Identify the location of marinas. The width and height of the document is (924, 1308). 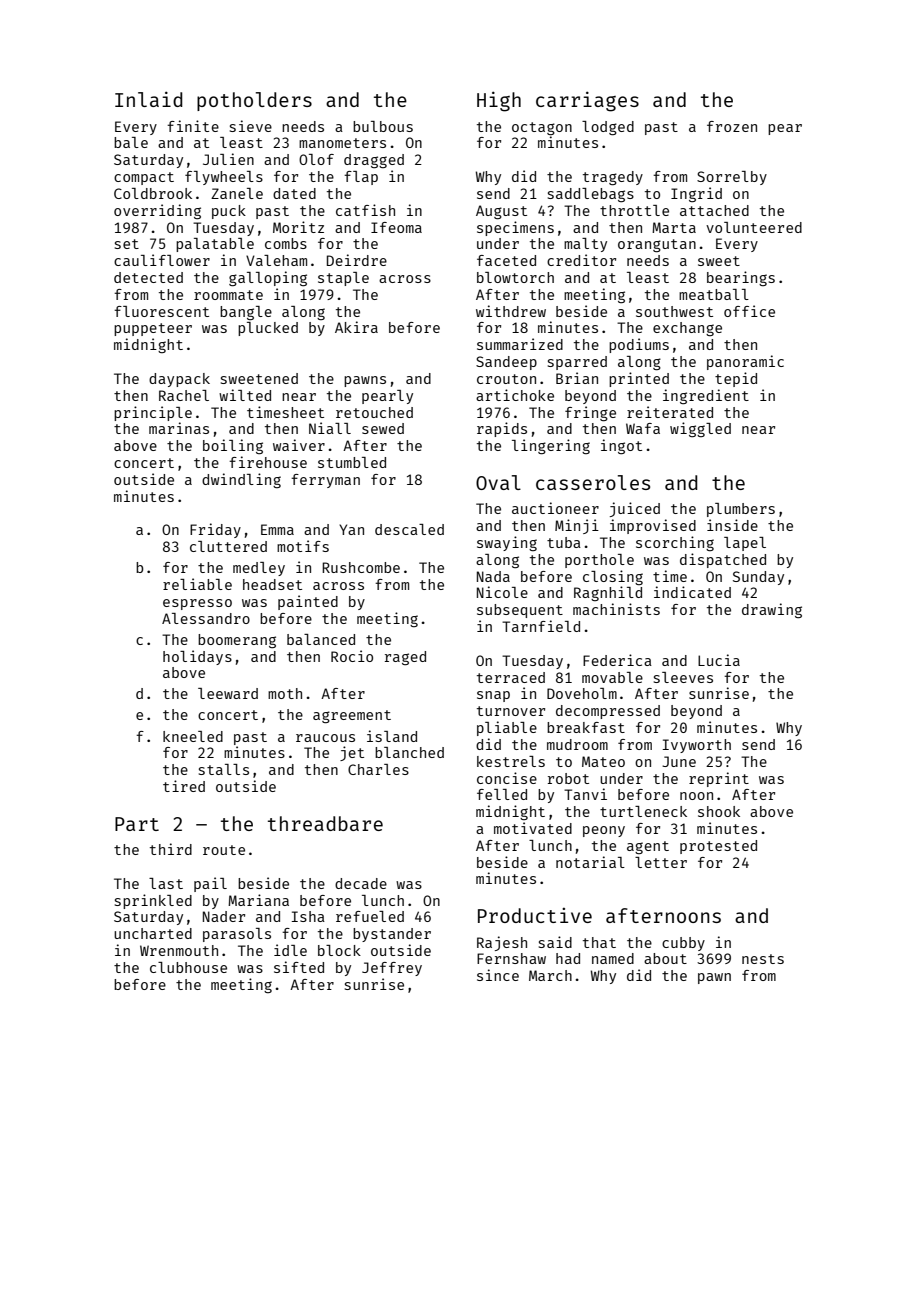
(179, 428).
